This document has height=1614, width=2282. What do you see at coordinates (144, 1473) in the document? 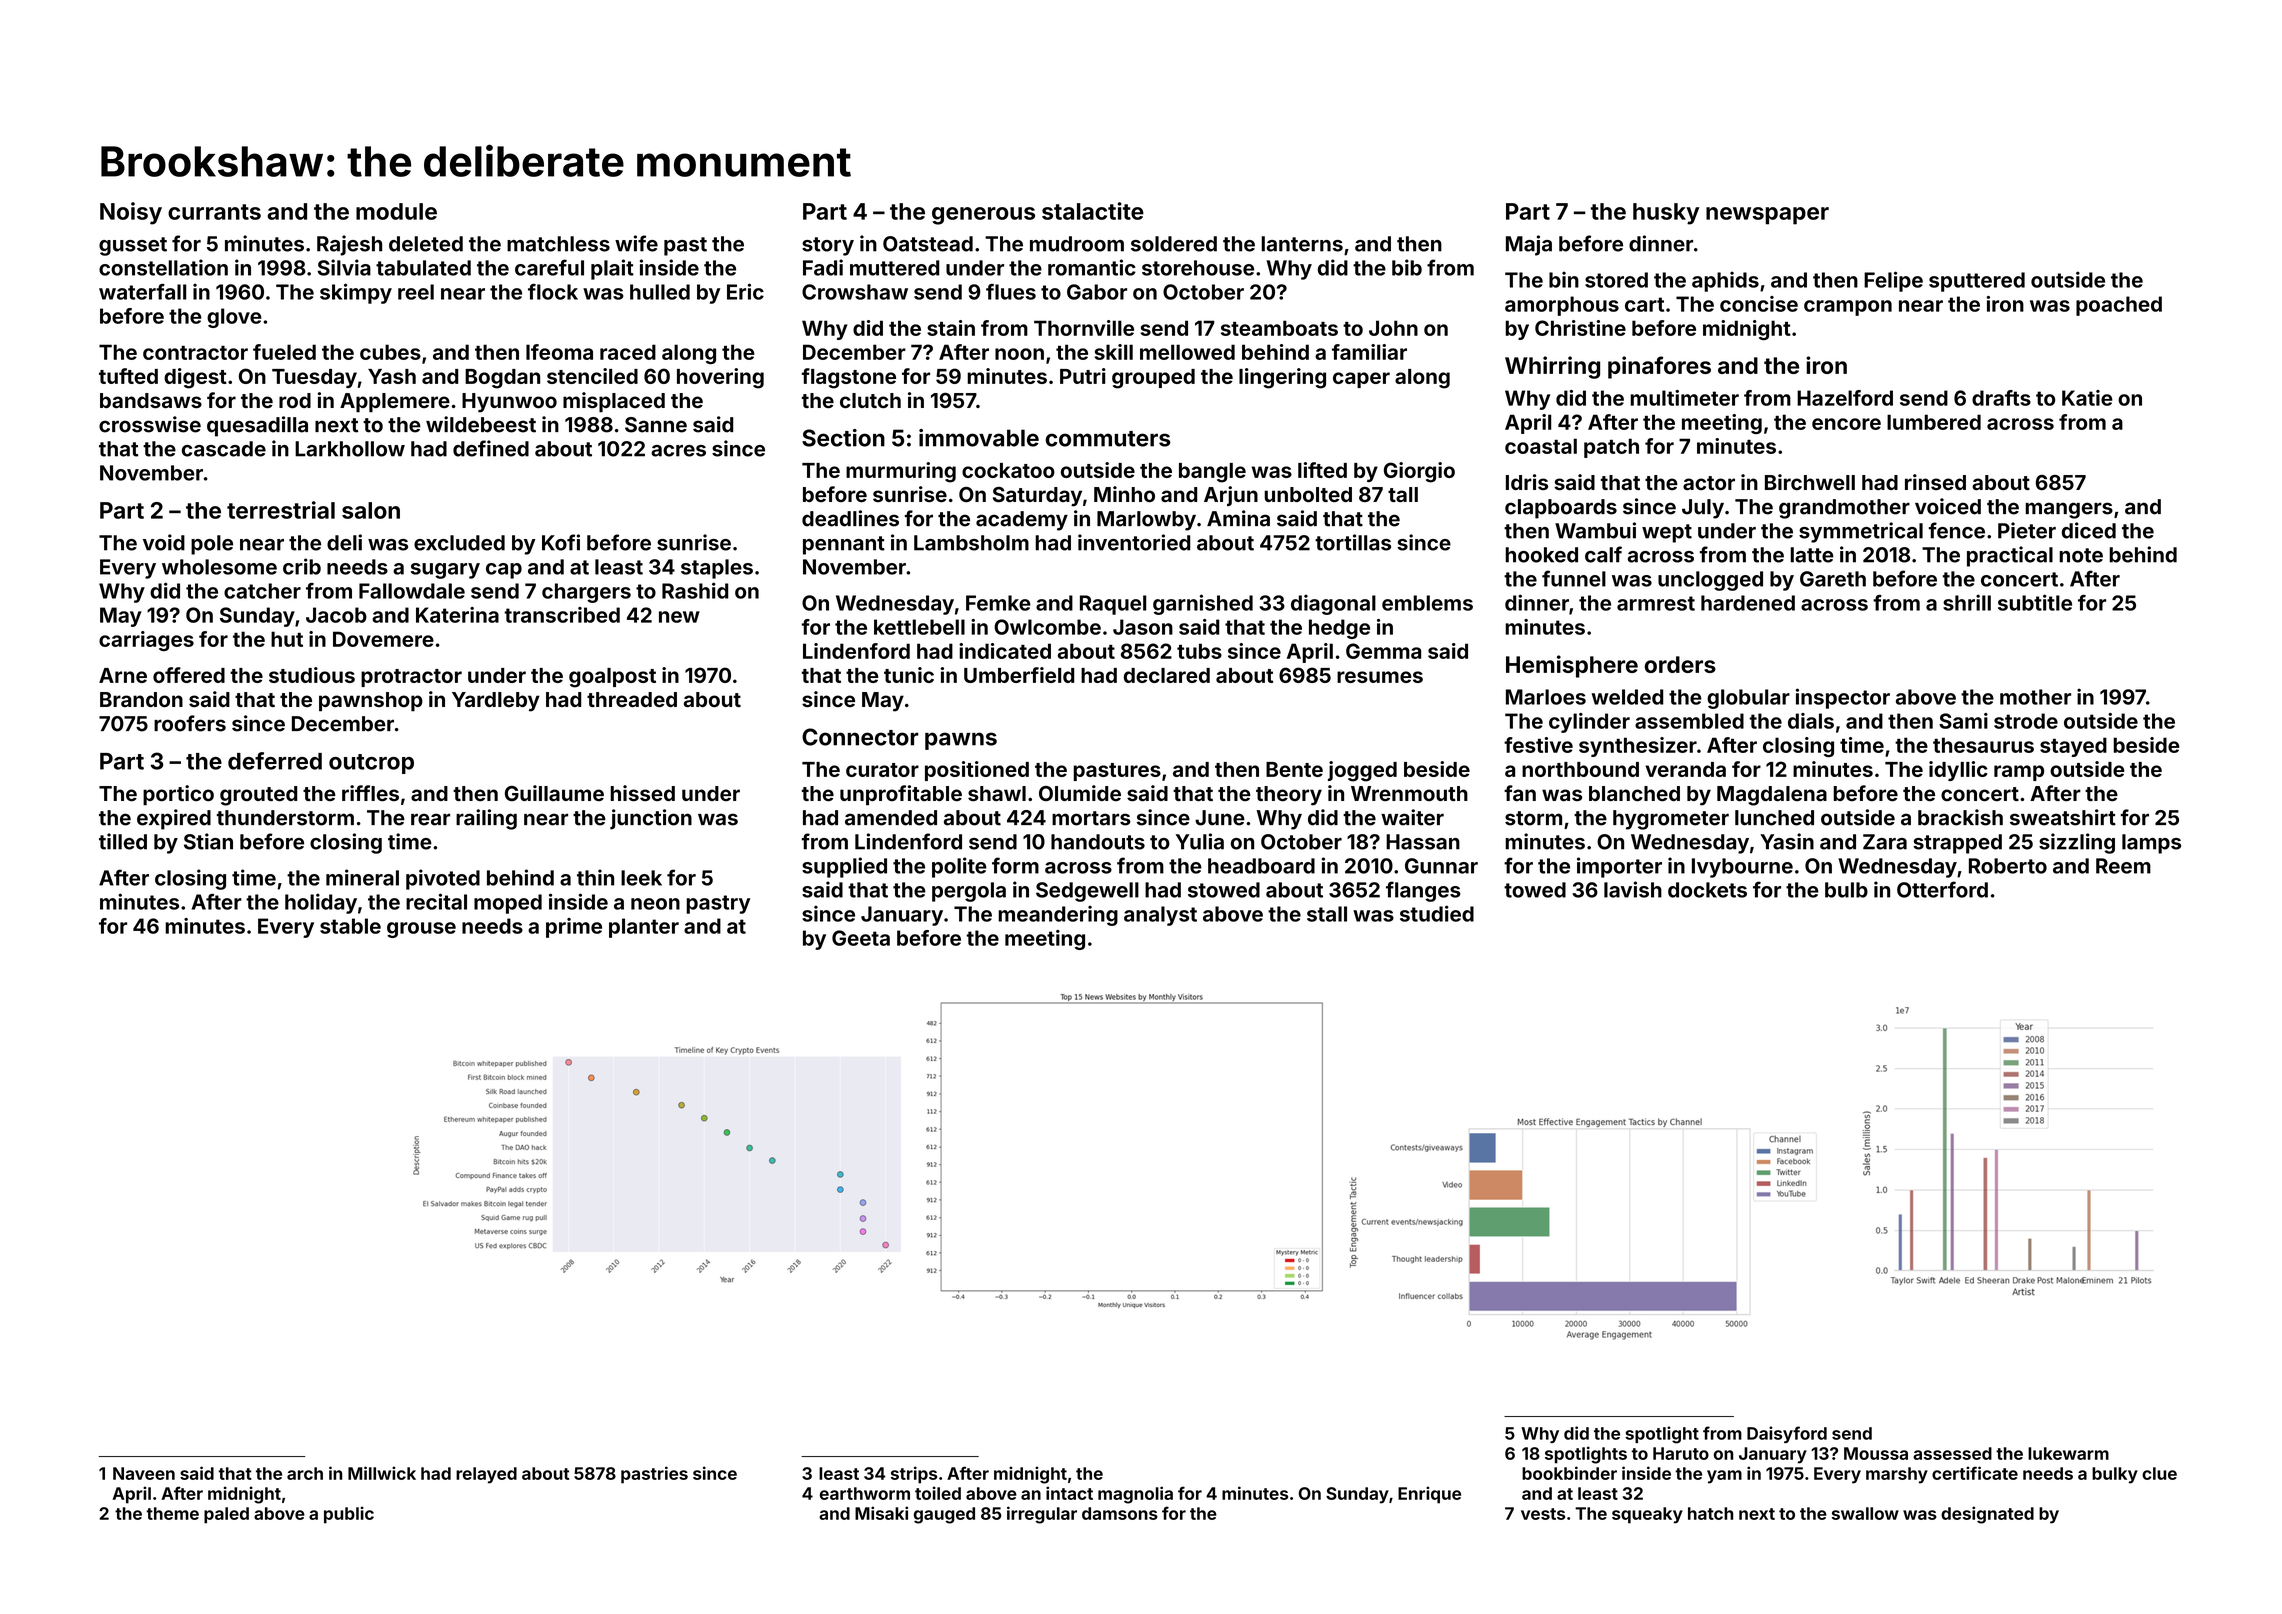
I see `Naveen` at bounding box center [144, 1473].
